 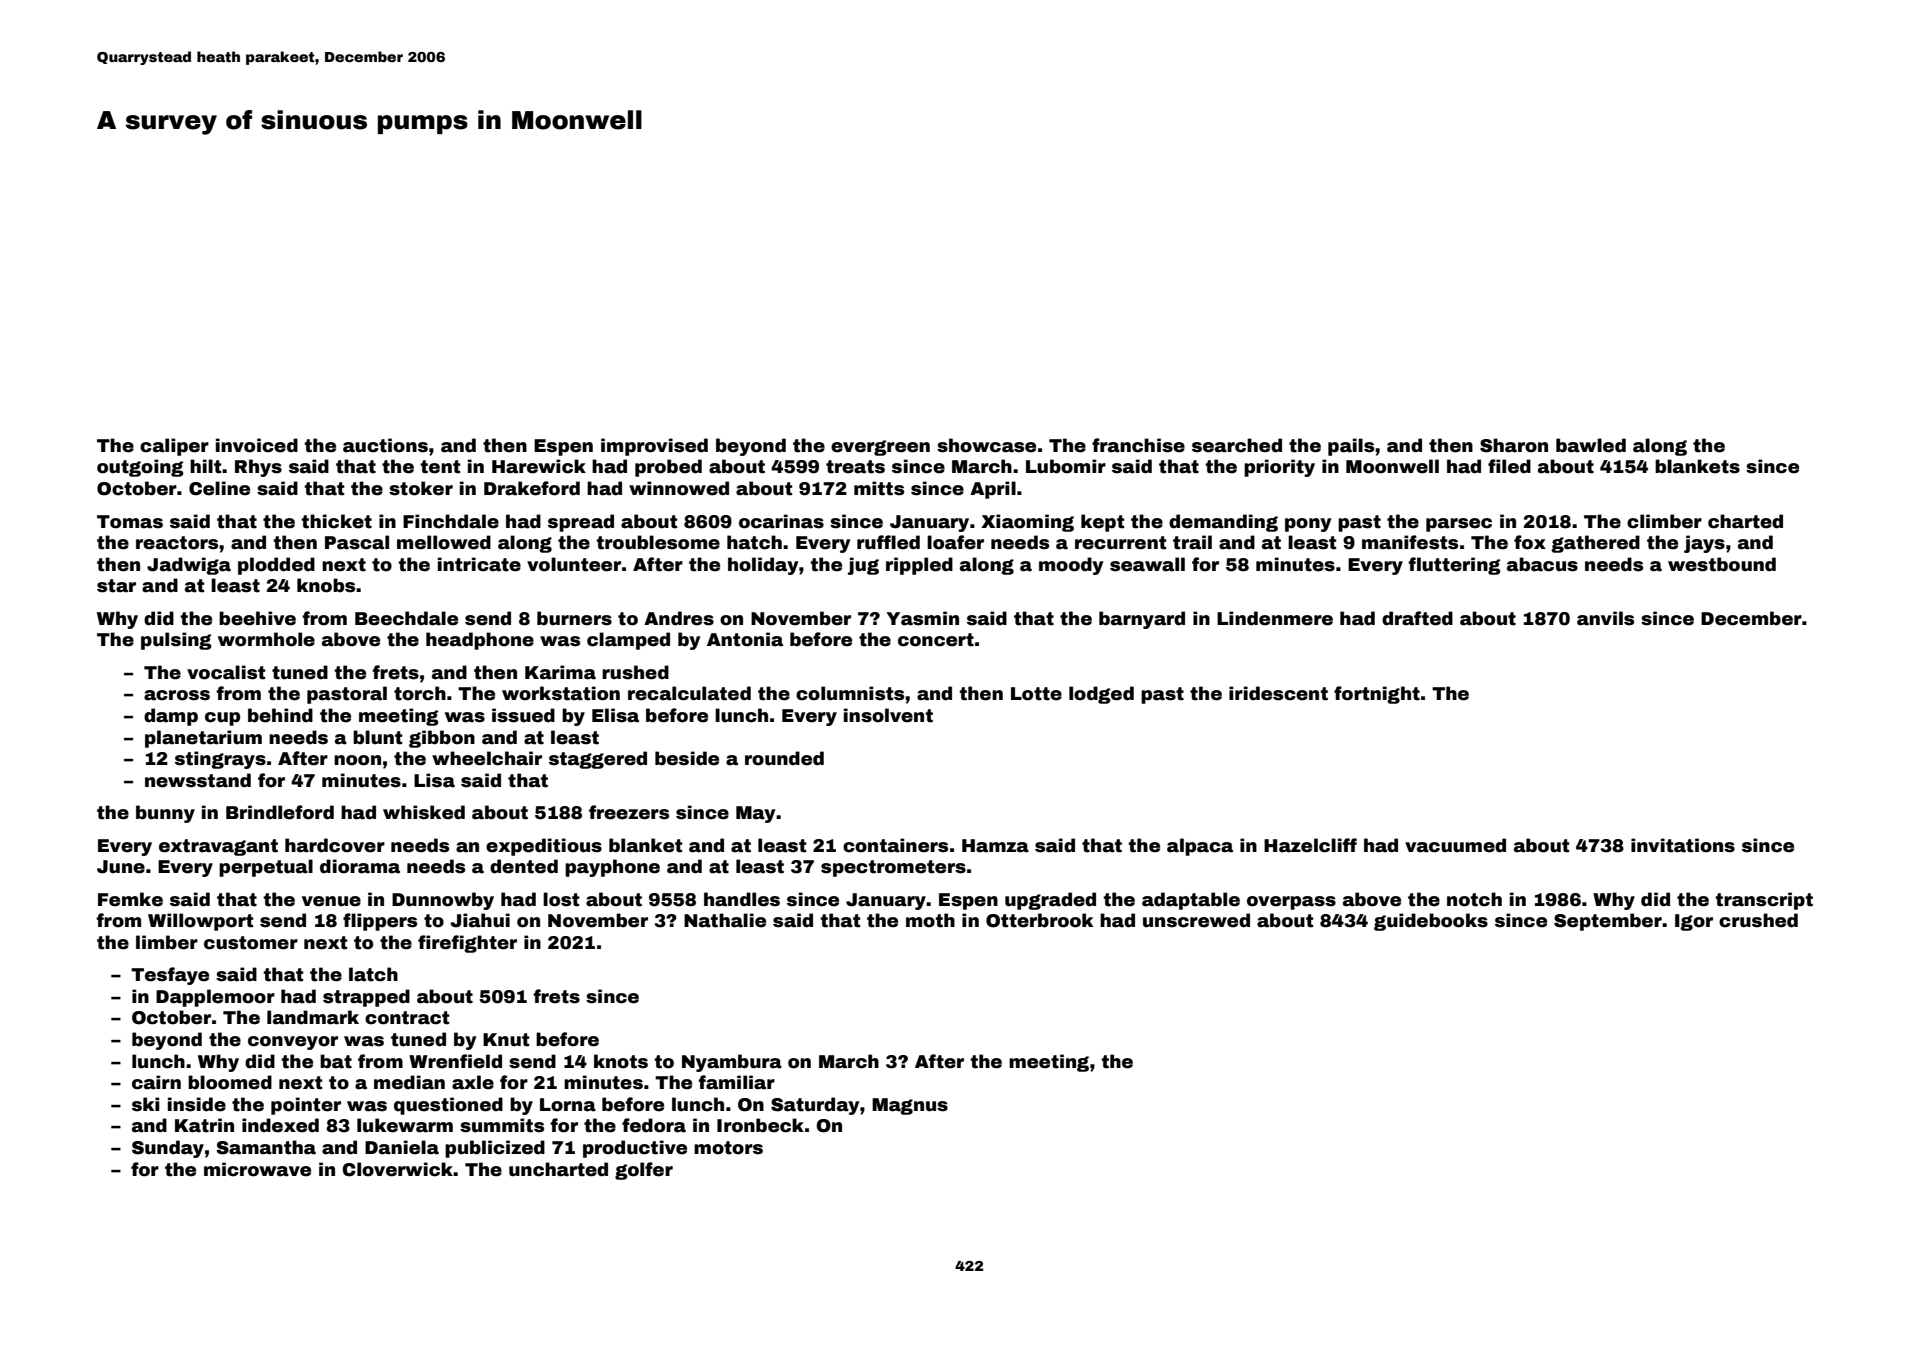 What do you see at coordinates (215, 998) in the document?
I see `Dapplemoor` at bounding box center [215, 998].
